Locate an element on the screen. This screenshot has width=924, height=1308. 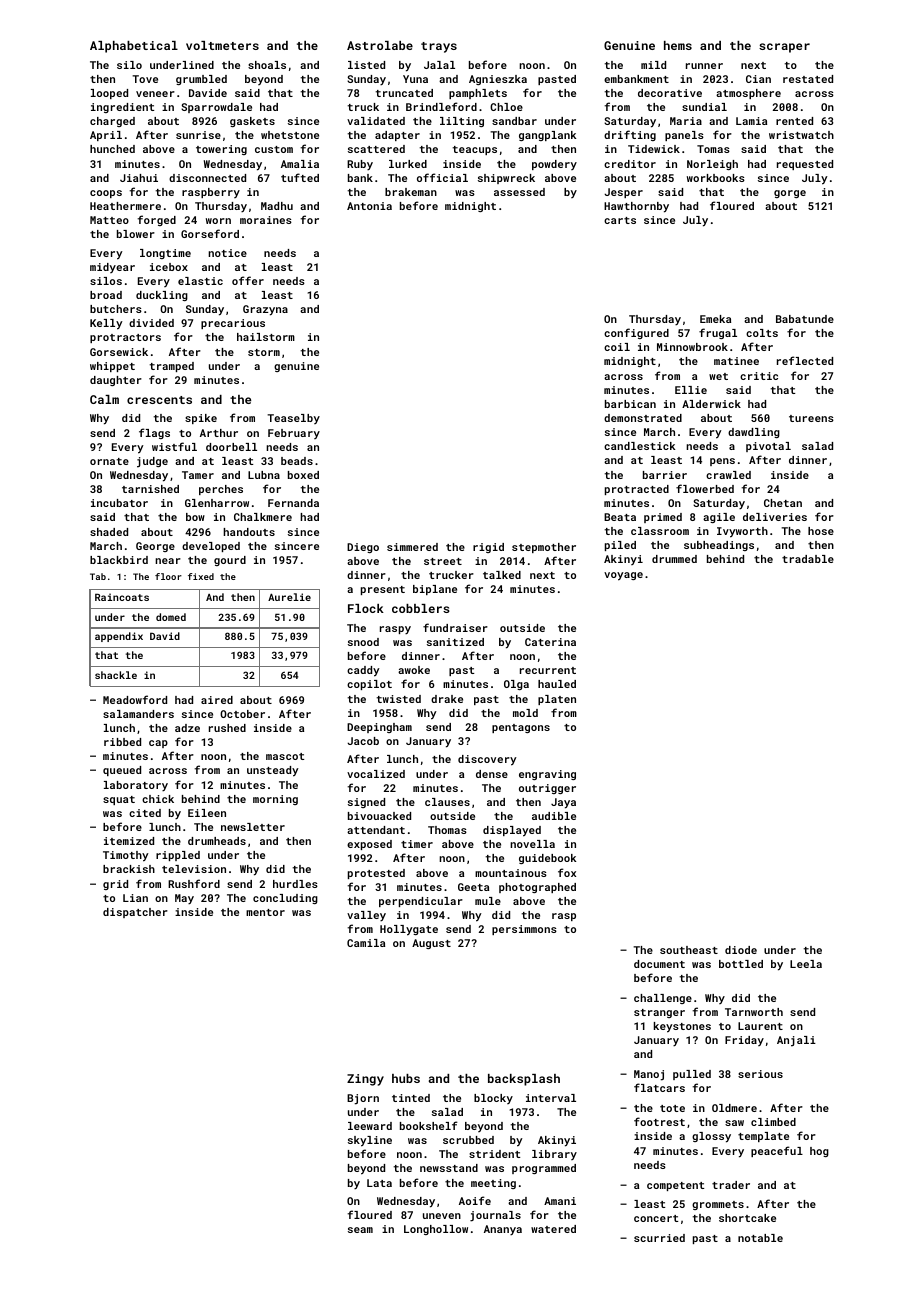
serious is located at coordinates (760, 1074).
